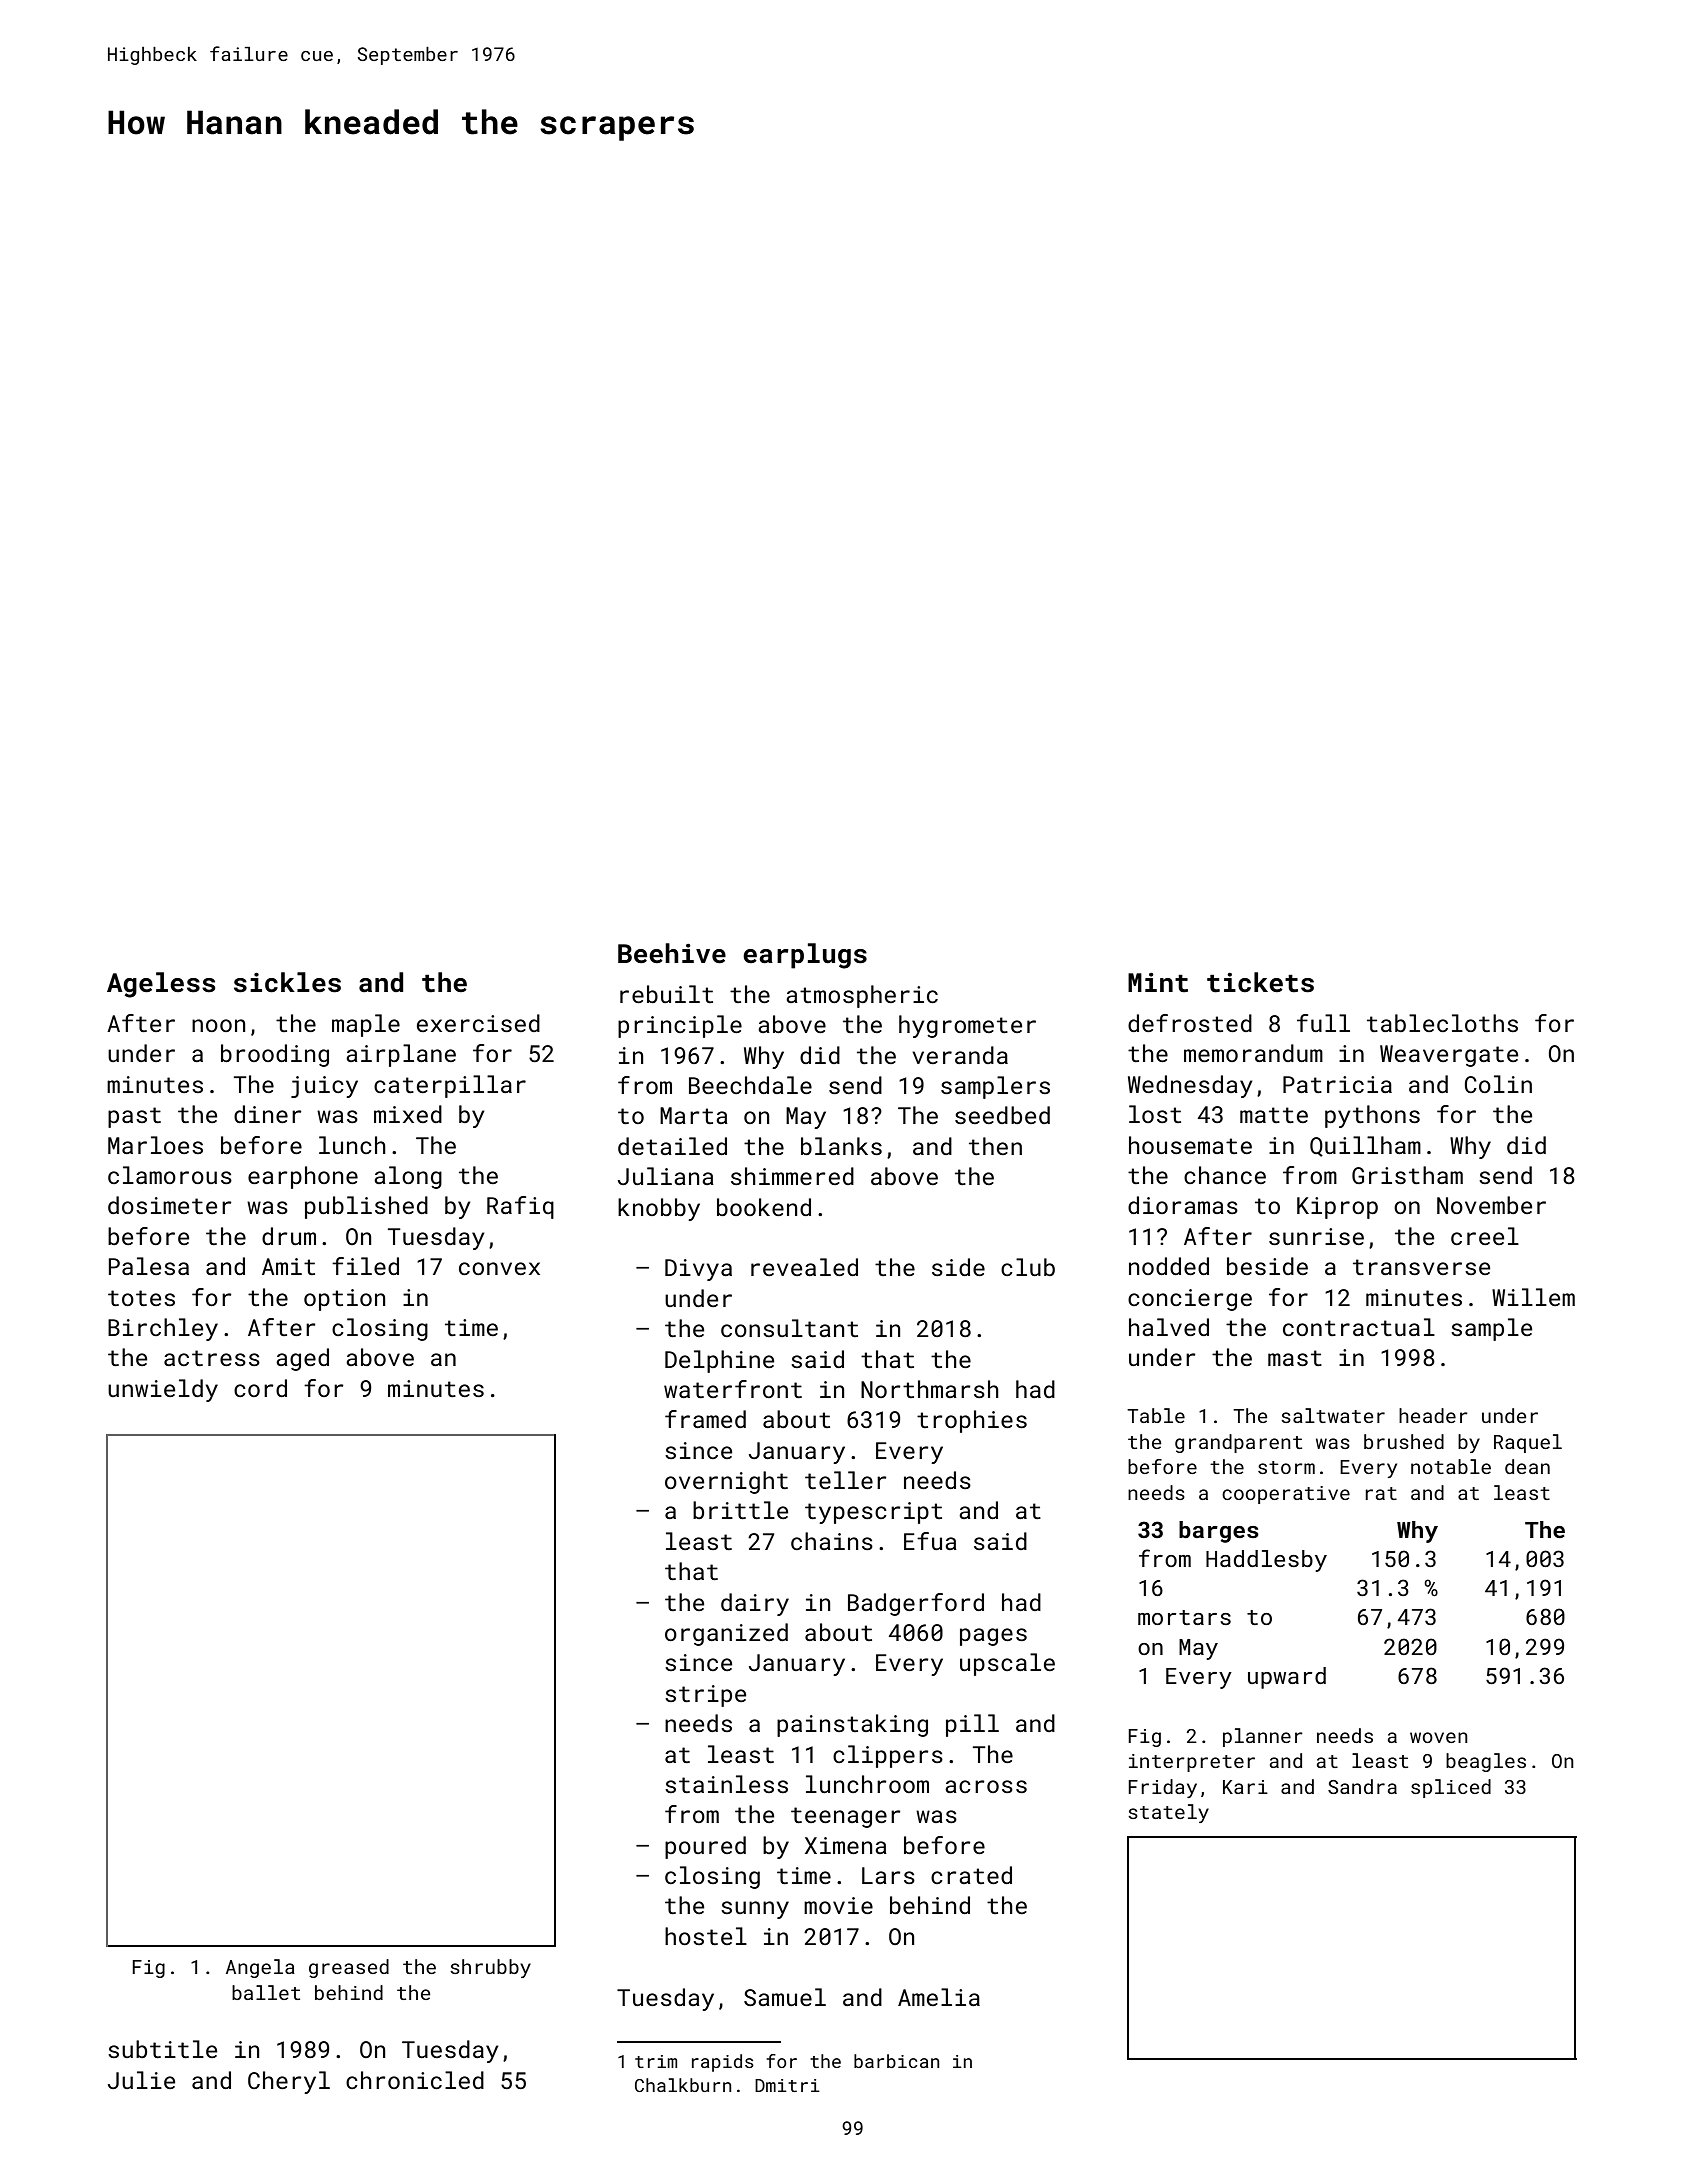 The height and width of the image is (2178, 1683). I want to click on Northmarsh, so click(930, 1389).
